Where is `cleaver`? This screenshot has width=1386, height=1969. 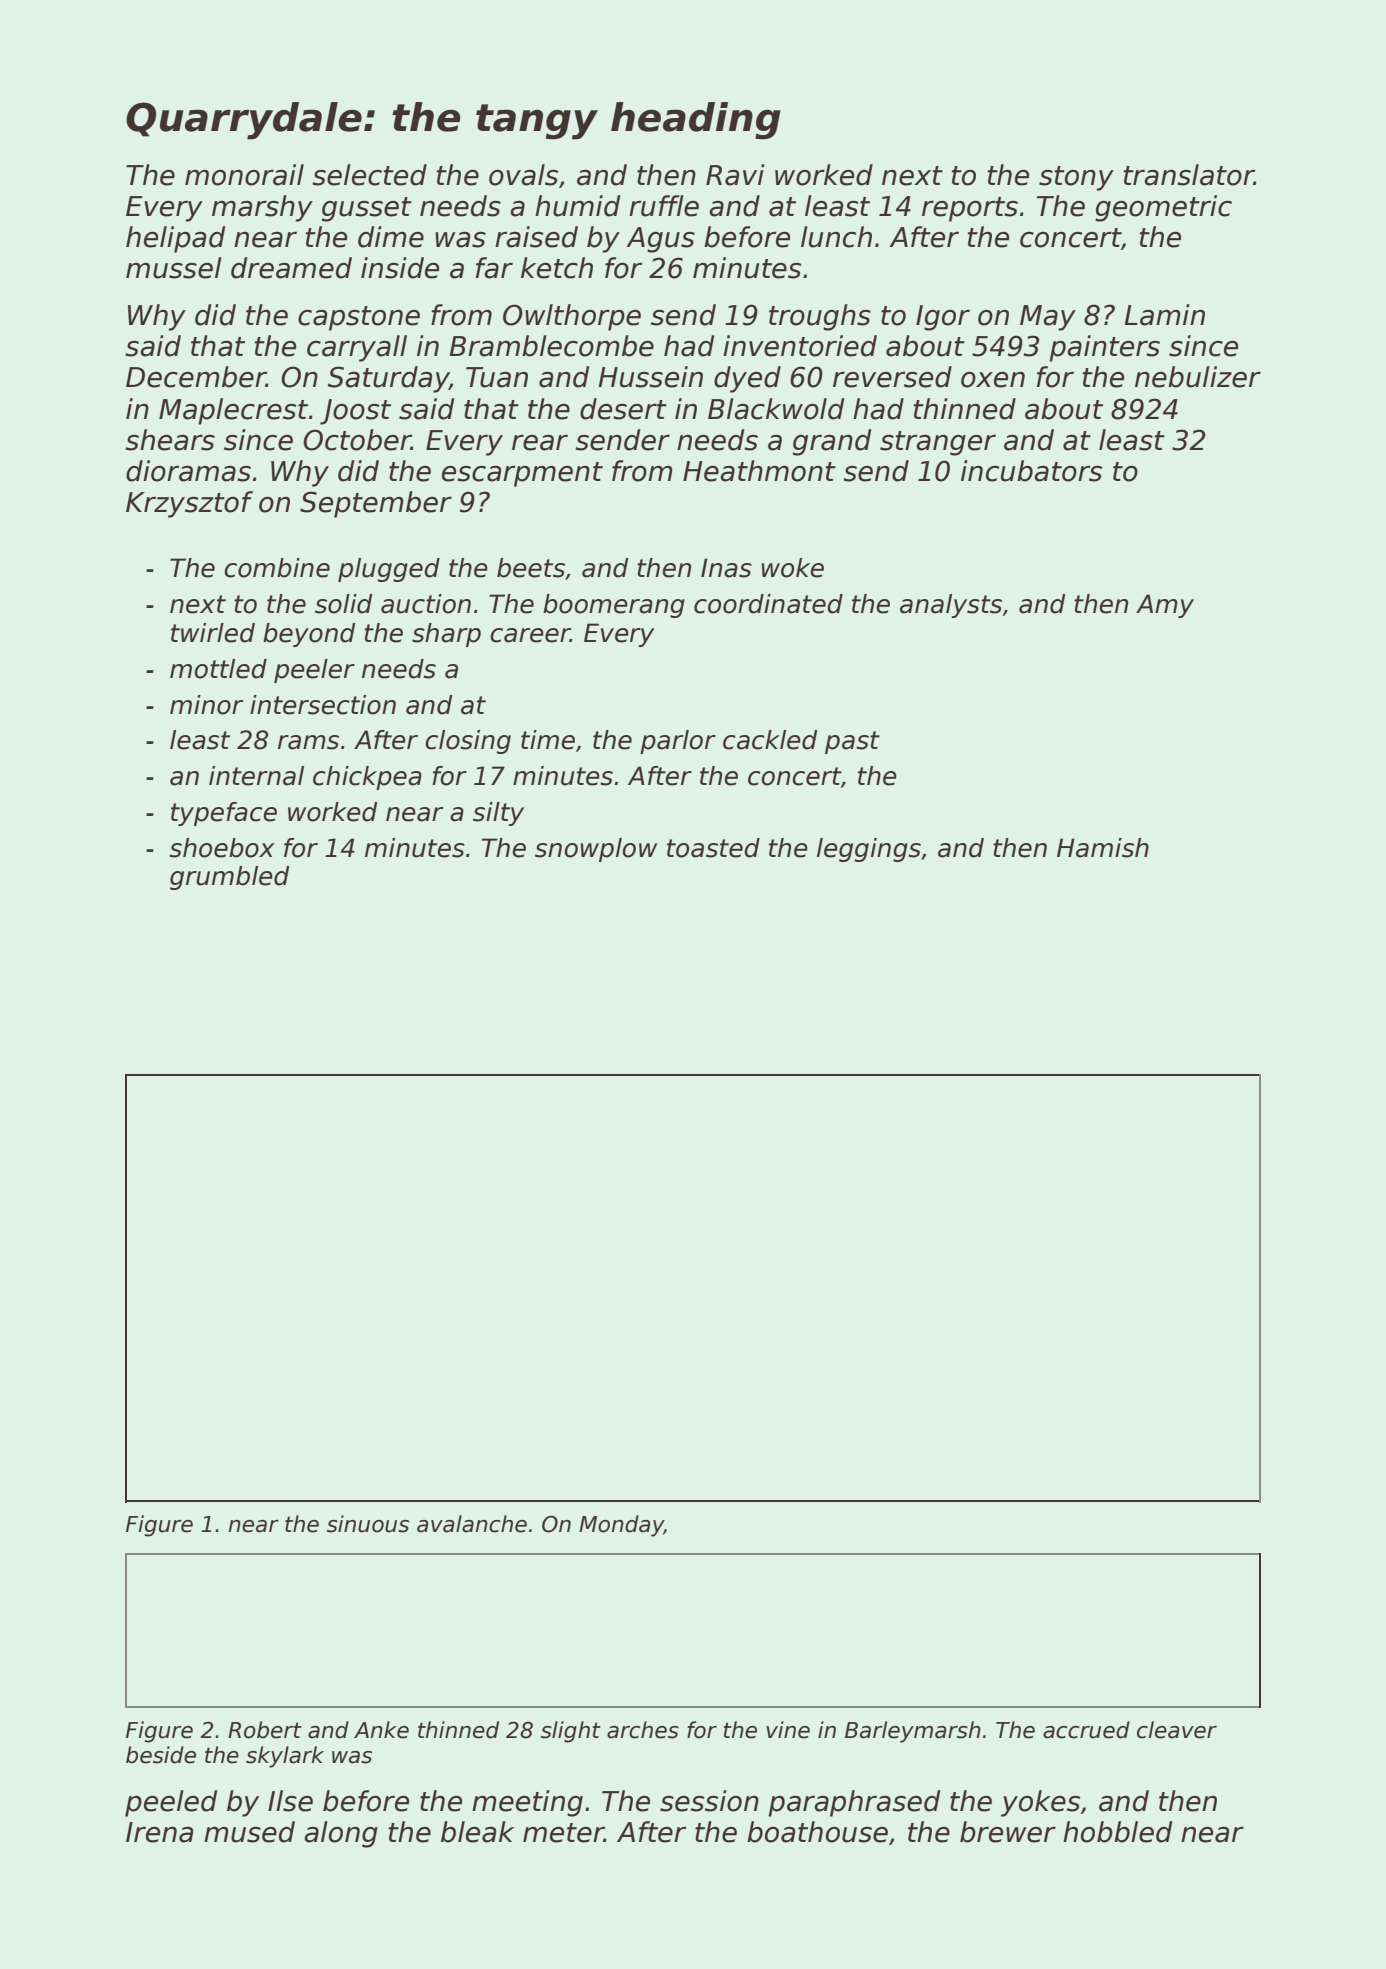
cleaver is located at coordinates (1177, 1730).
